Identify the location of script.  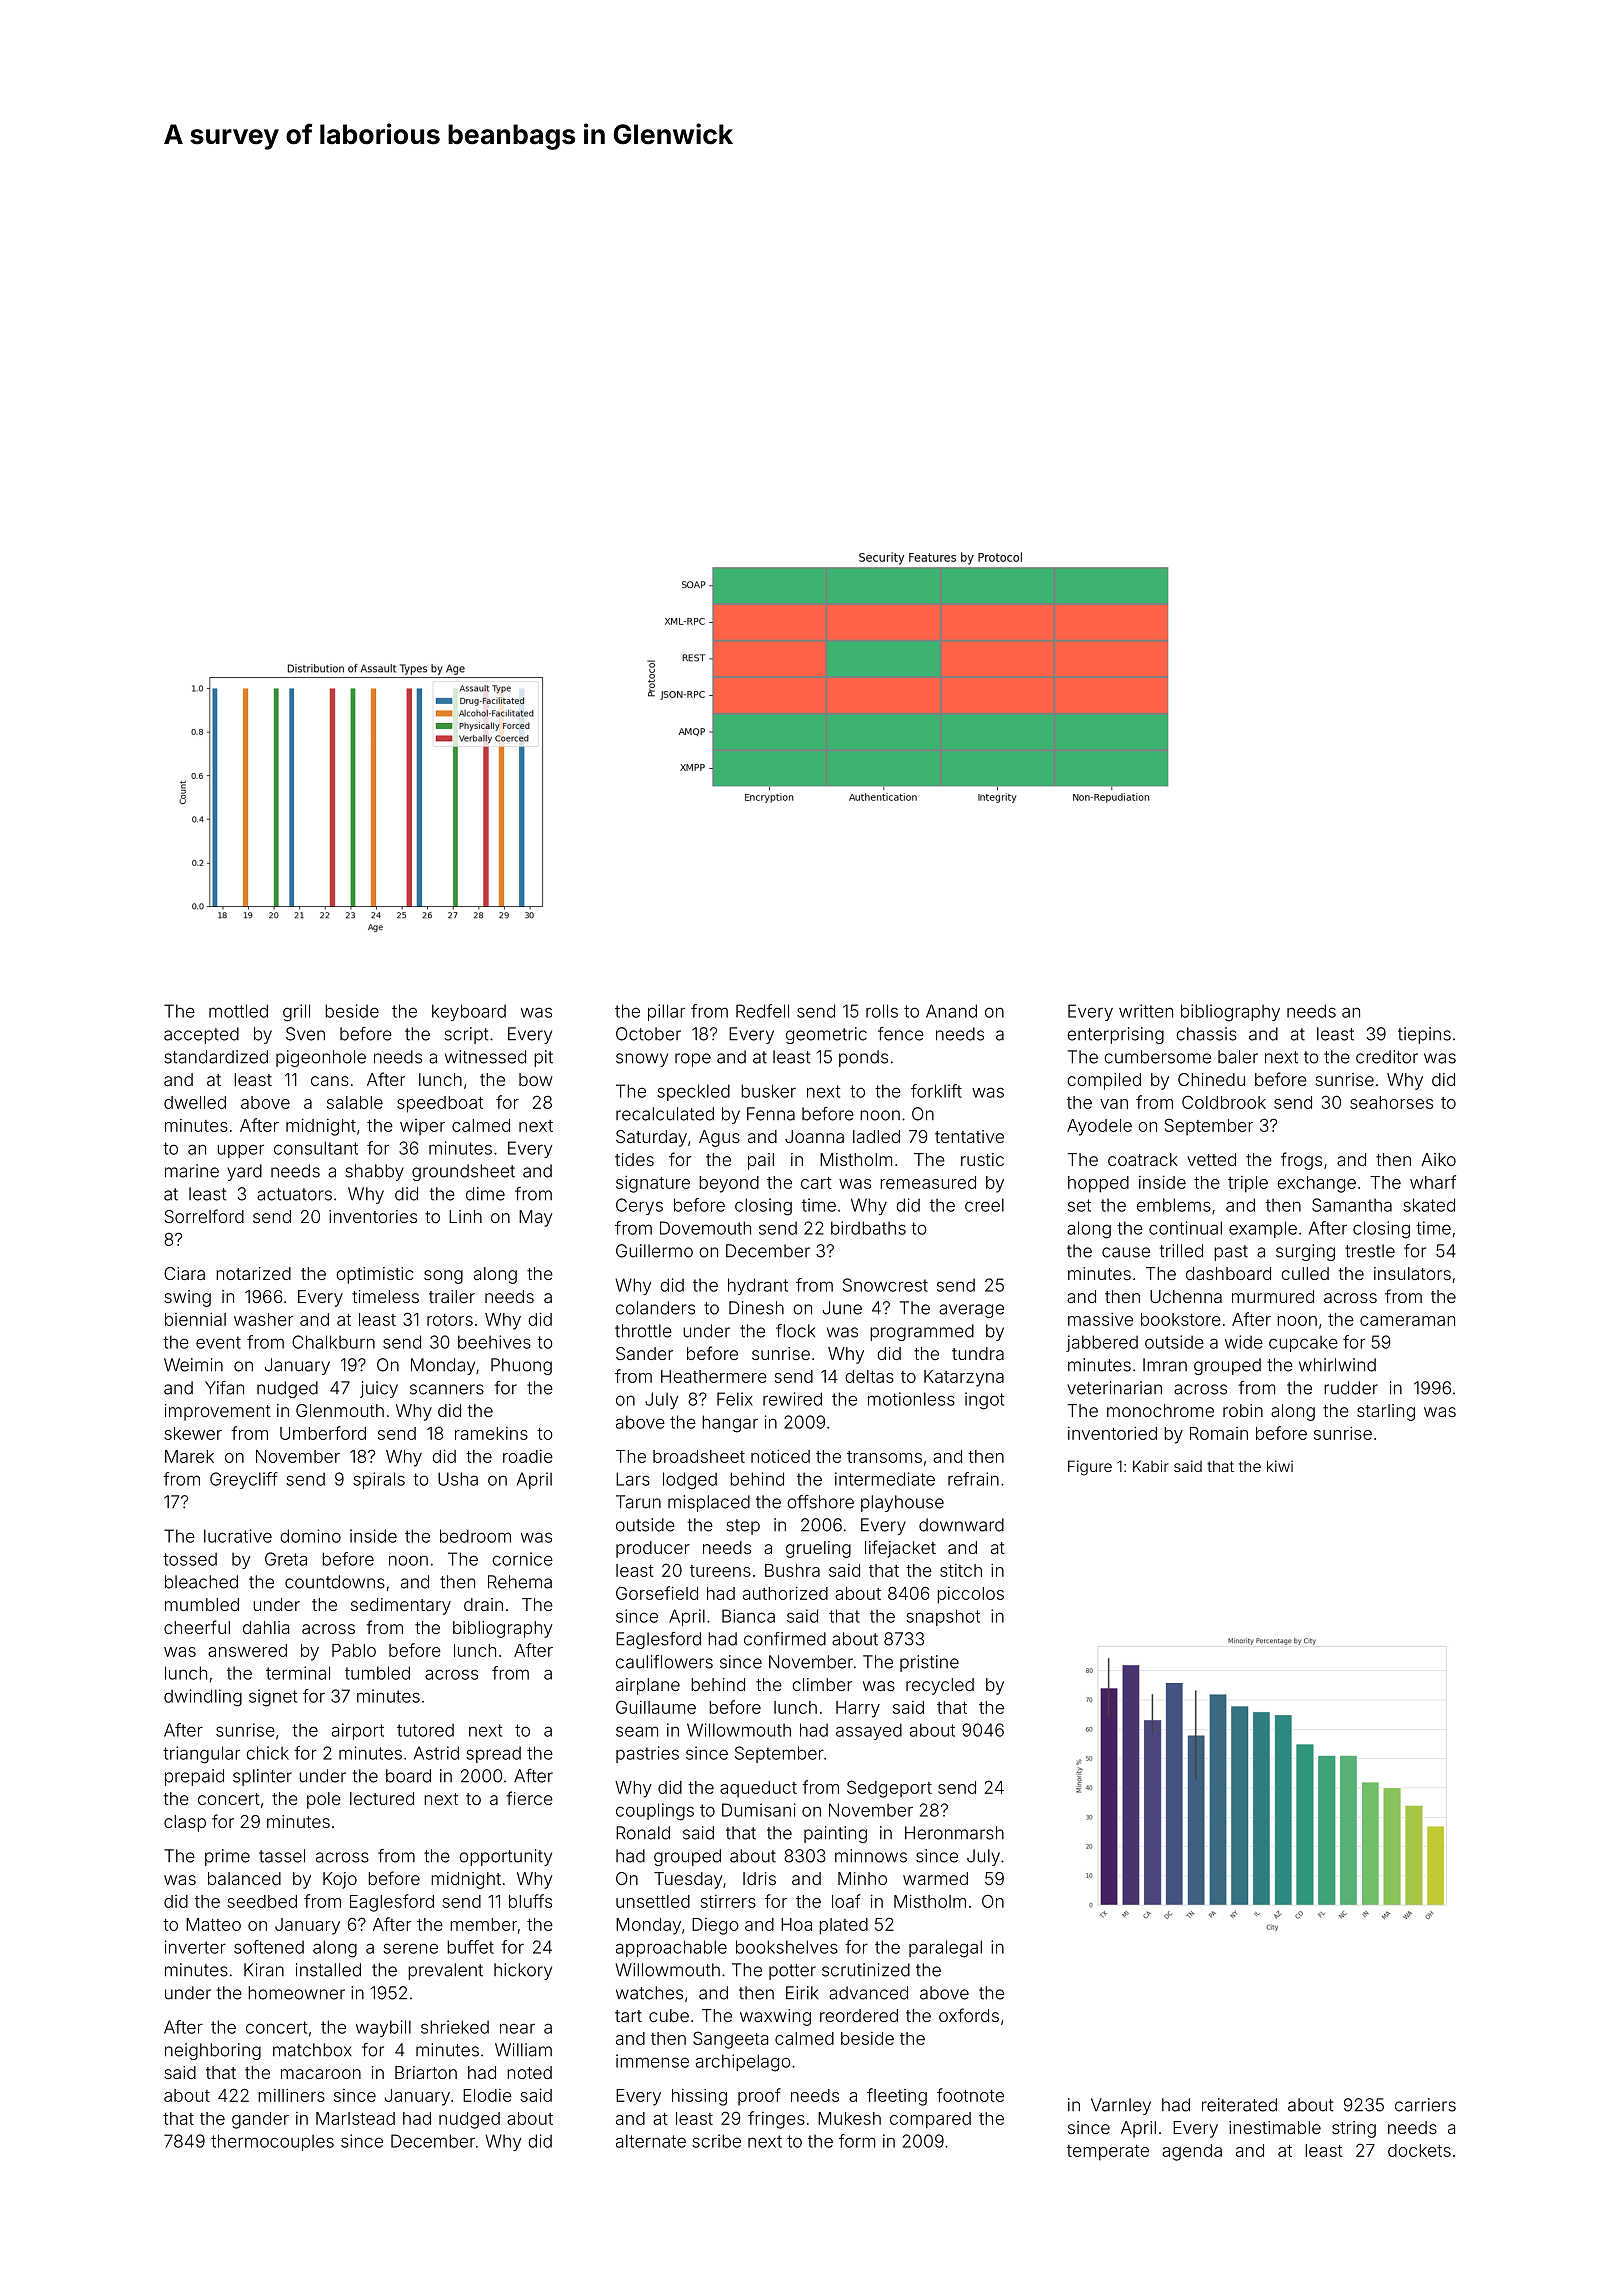
(466, 1035).
